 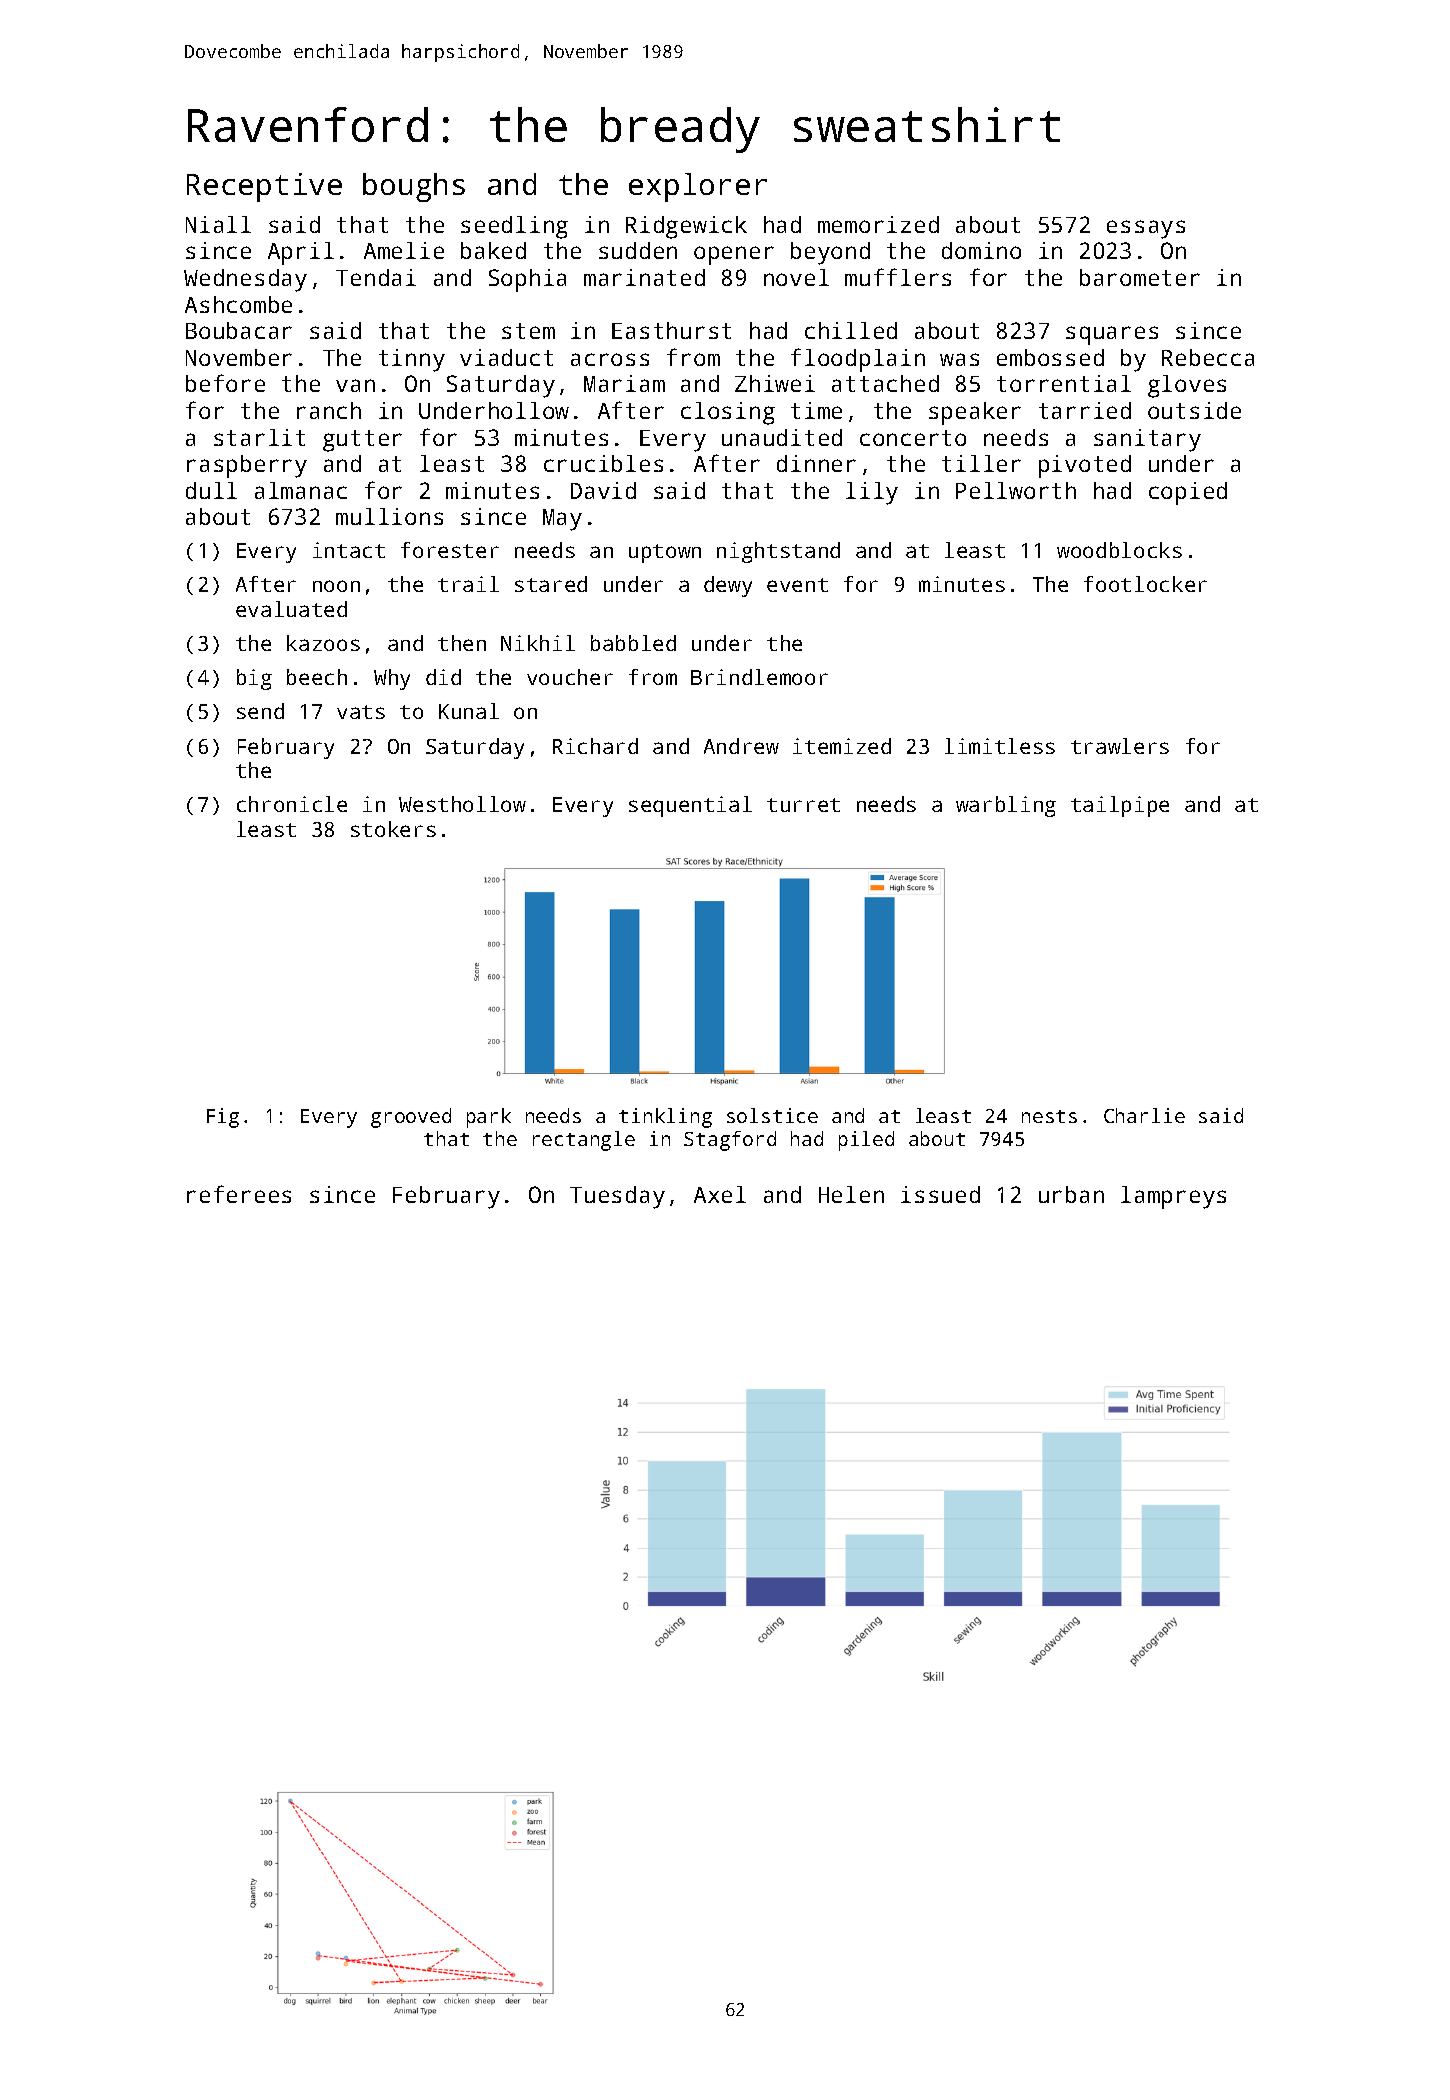 What do you see at coordinates (638, 250) in the document?
I see `sudden` at bounding box center [638, 250].
